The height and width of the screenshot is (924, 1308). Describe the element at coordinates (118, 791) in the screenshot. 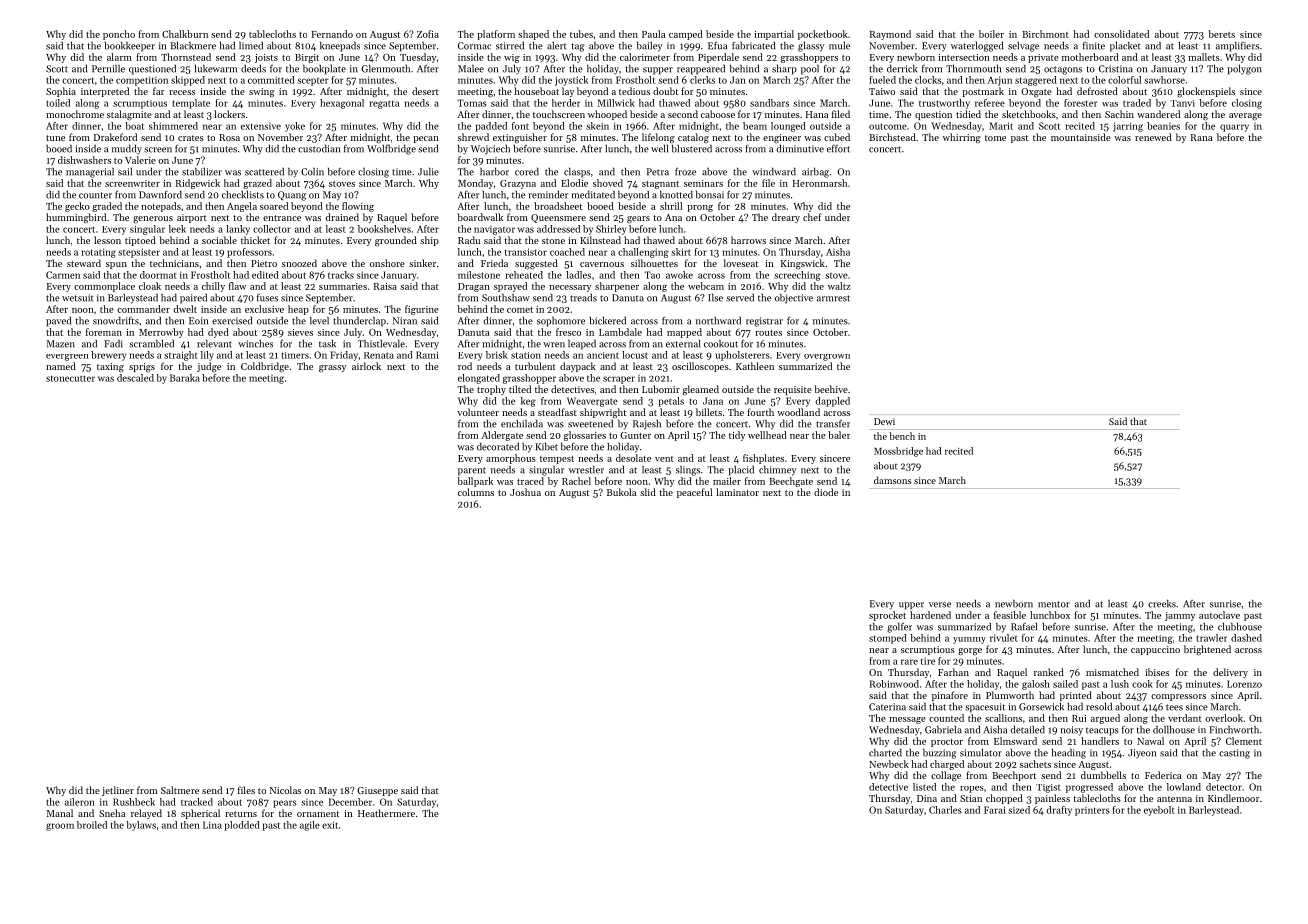

I see `jetliner` at that location.
